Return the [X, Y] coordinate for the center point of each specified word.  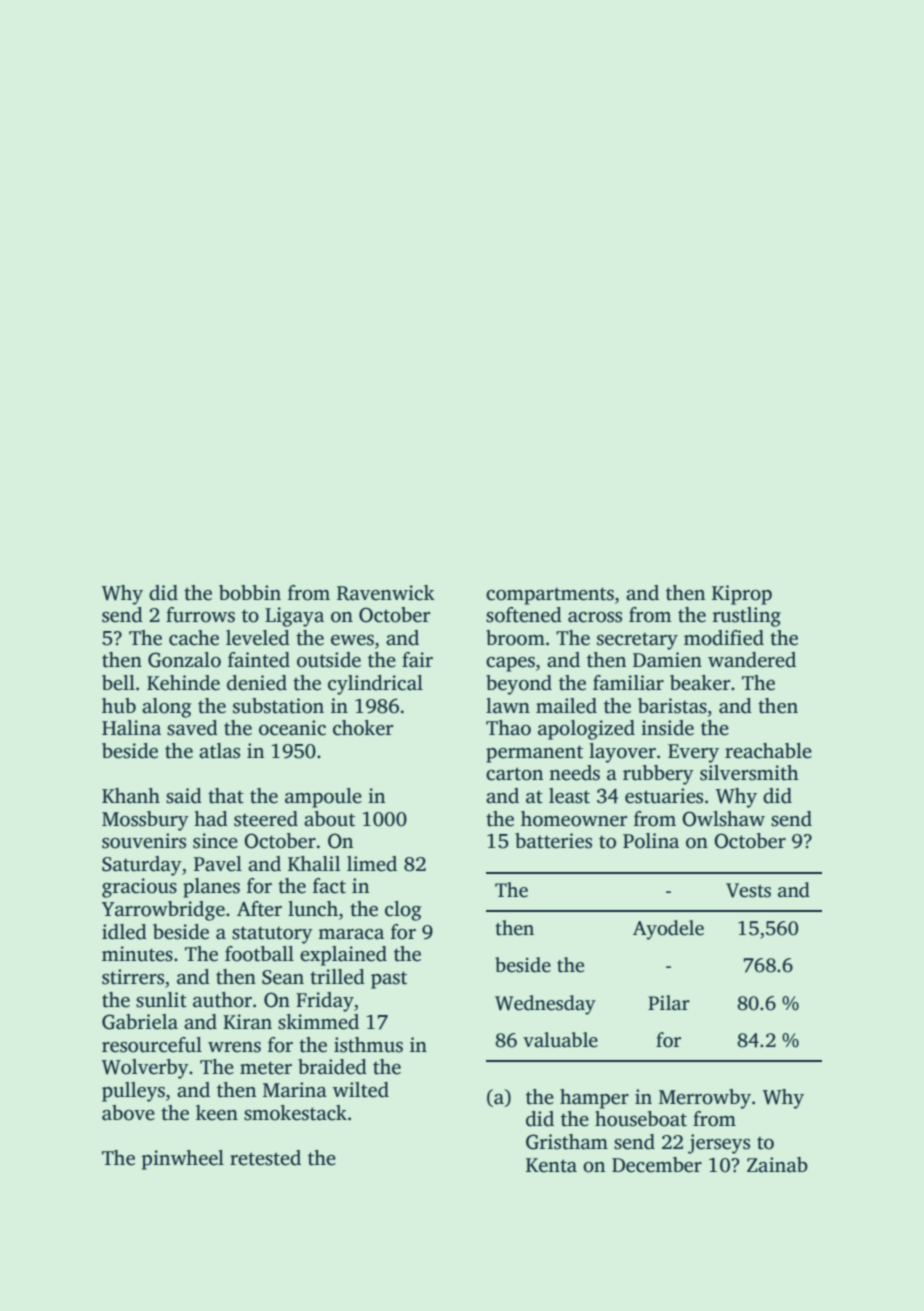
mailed [566, 706]
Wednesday [545, 1005]
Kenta [551, 1165]
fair [417, 660]
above [128, 1113]
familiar [628, 683]
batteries [553, 841]
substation [278, 706]
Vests [748, 890]
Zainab [777, 1165]
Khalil [314, 864]
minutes [137, 954]
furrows [200, 615]
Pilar [669, 1003]
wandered [752, 660]
